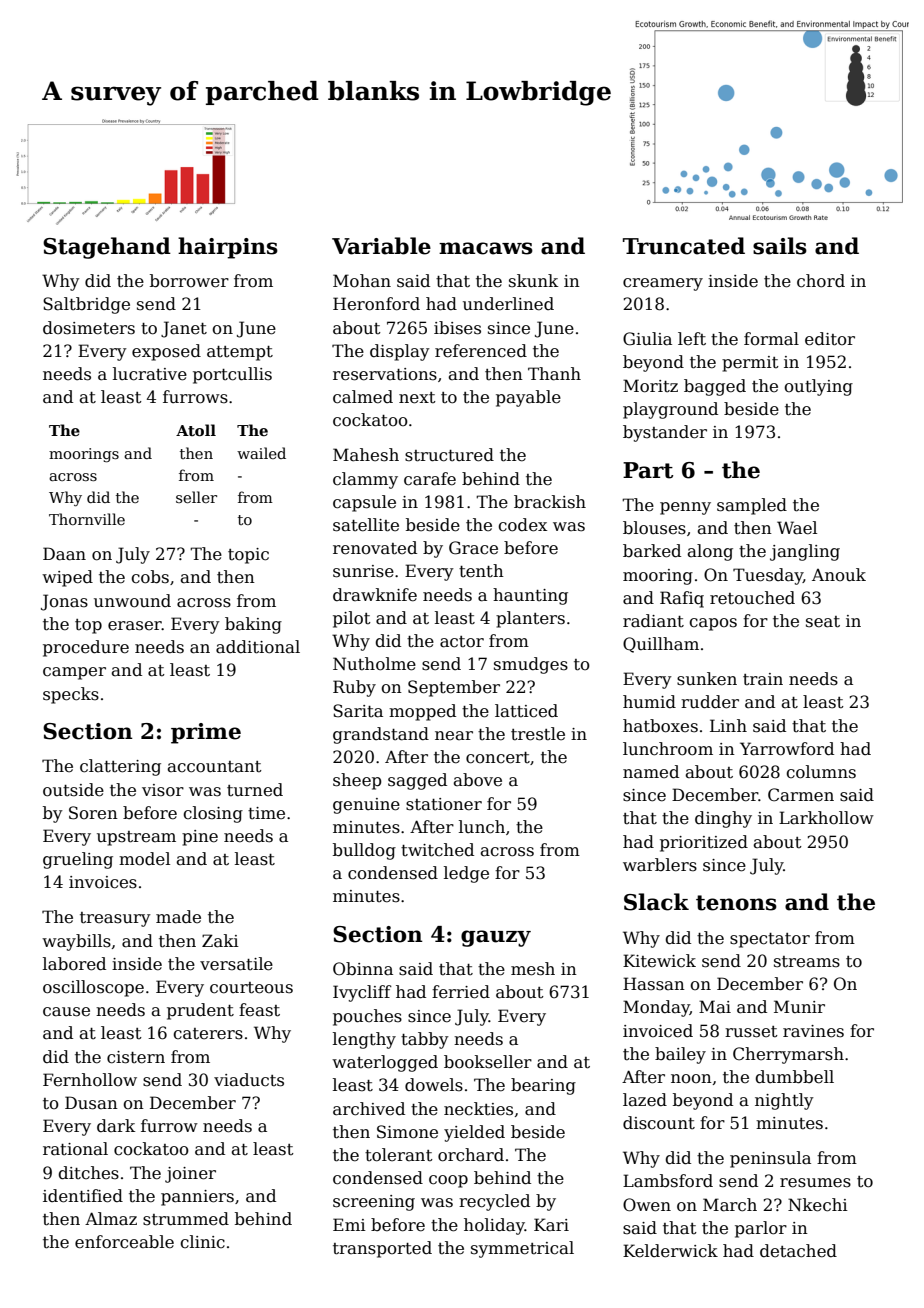 This screenshot has width=924, height=1308. What do you see at coordinates (150, 577) in the screenshot?
I see `cobs` at bounding box center [150, 577].
